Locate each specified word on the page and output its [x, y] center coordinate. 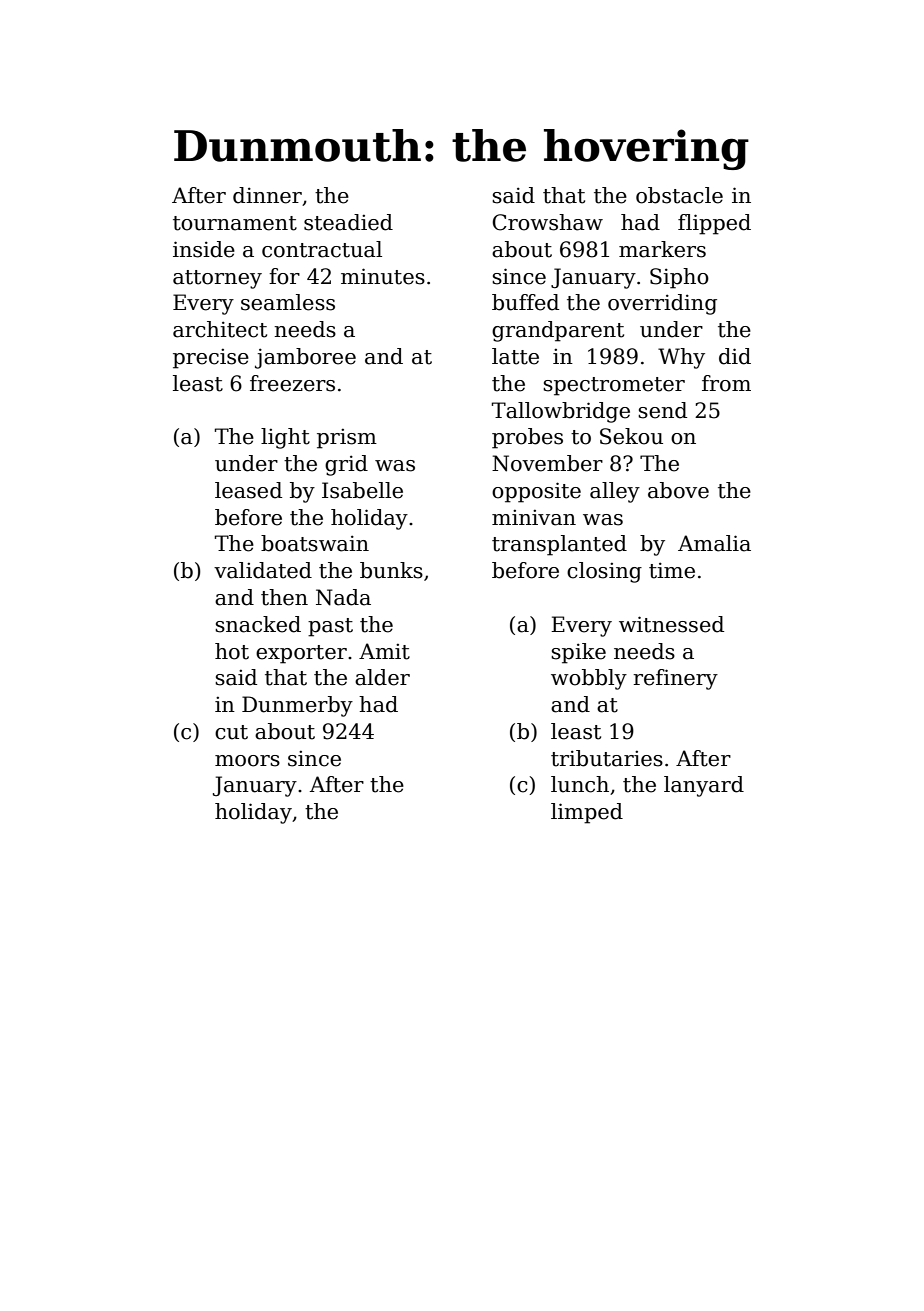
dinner [267, 195]
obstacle [679, 195]
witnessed [671, 624]
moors [247, 761]
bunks [391, 570]
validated [263, 570]
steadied [348, 222]
